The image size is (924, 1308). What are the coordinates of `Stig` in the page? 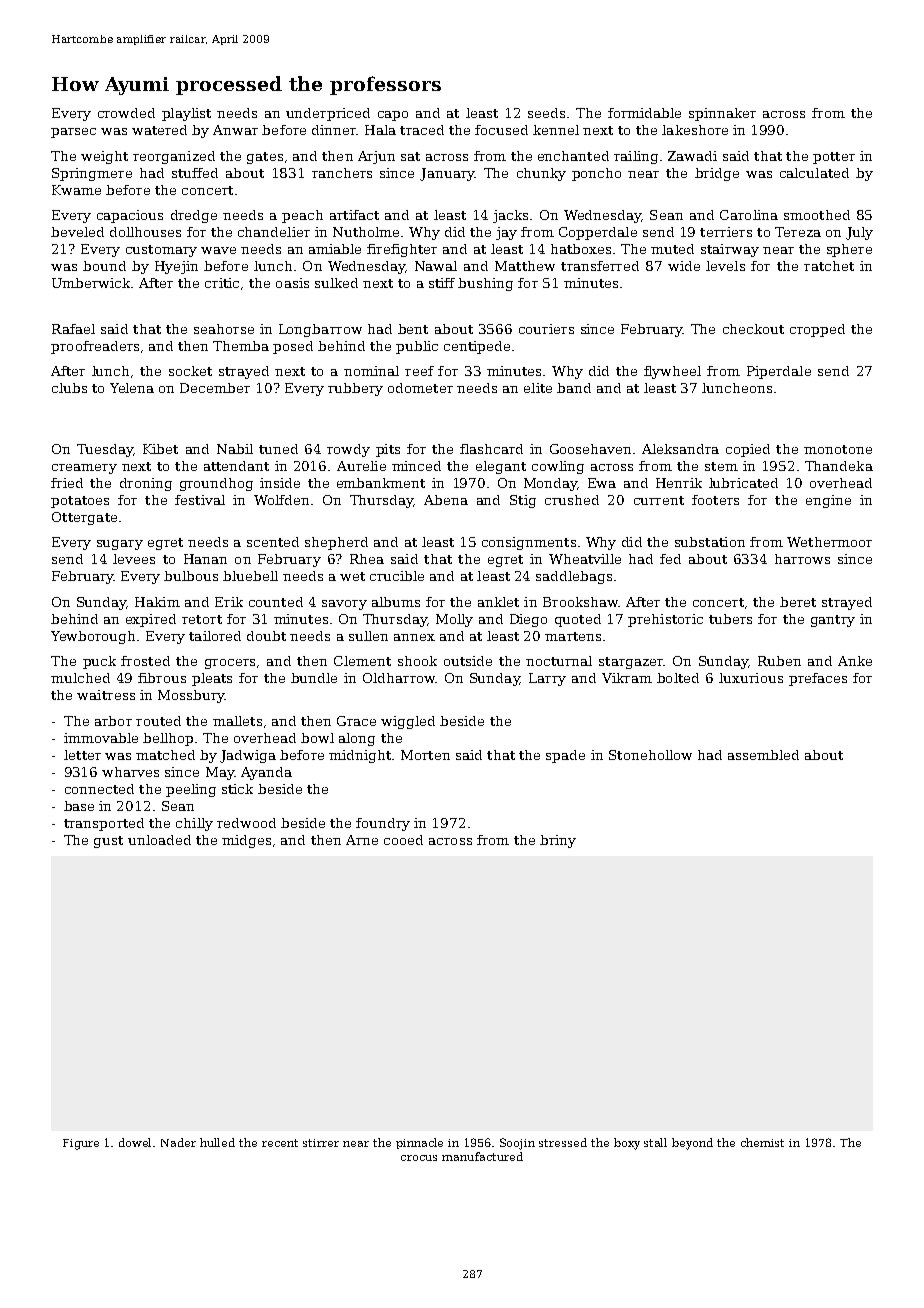 It's located at (523, 501).
